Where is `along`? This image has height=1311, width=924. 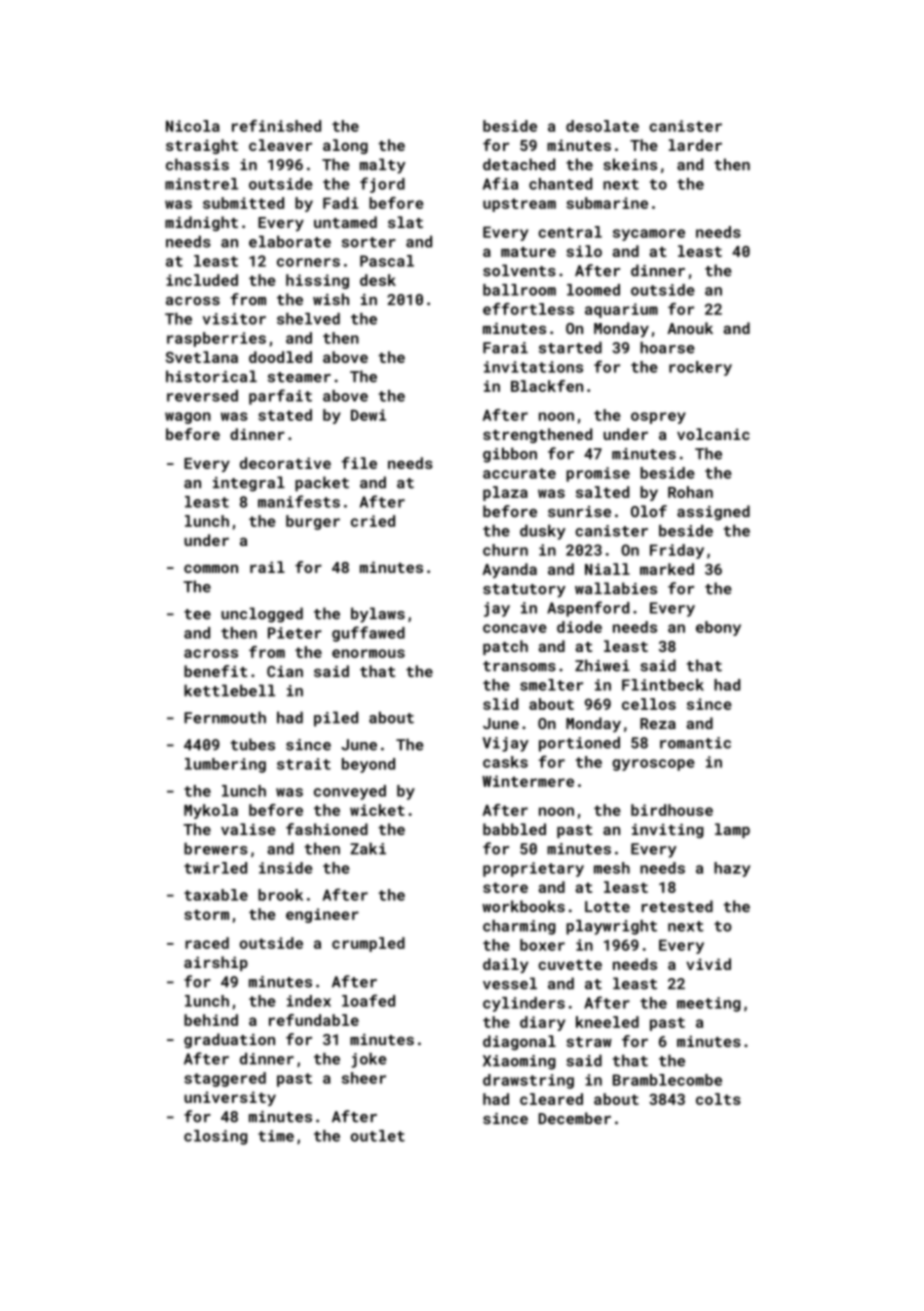 along is located at coordinates (345, 146).
